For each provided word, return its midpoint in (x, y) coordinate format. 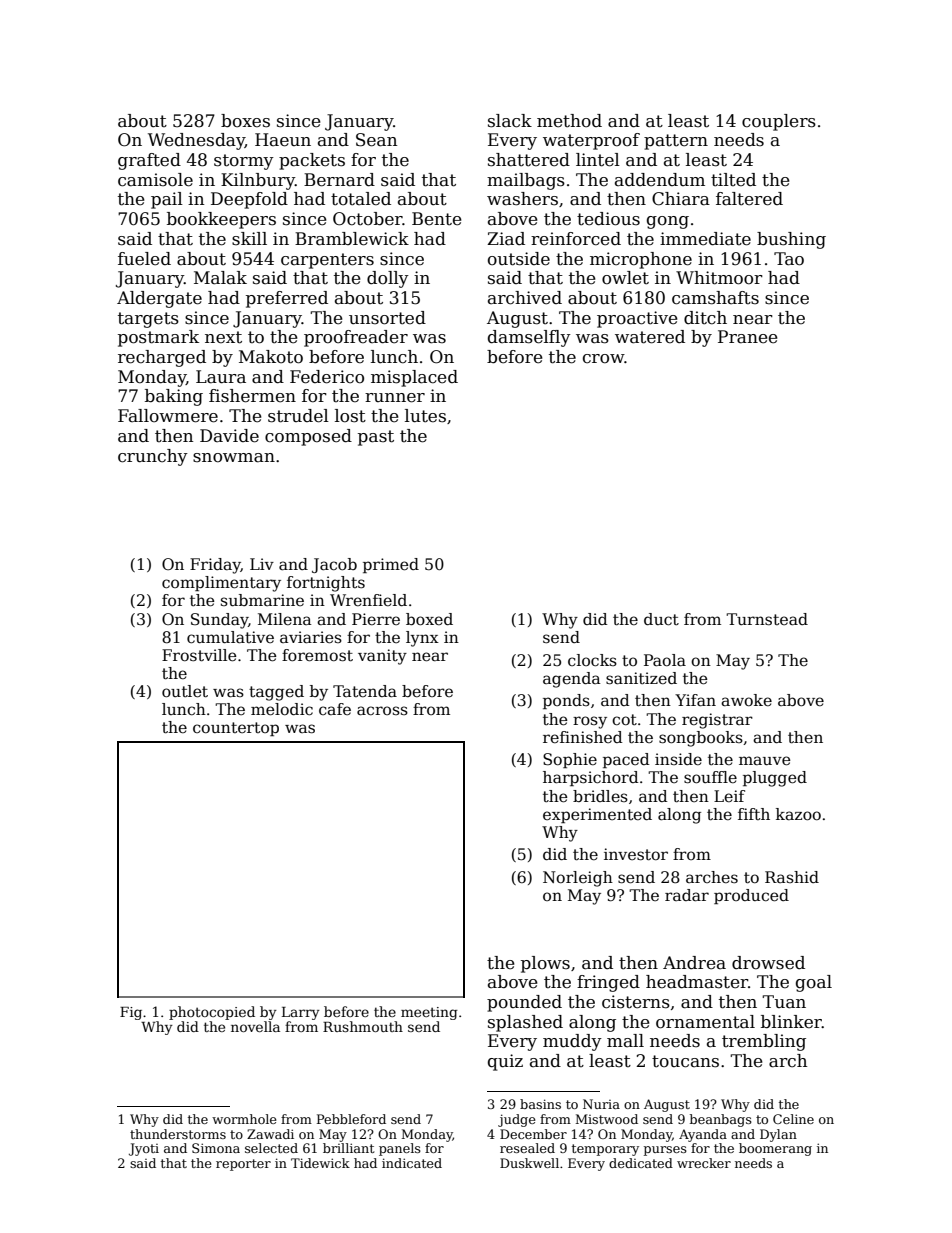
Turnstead (767, 619)
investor (636, 854)
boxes (245, 121)
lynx (422, 639)
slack (510, 121)
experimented (597, 815)
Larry (301, 1013)
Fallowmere (168, 416)
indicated (412, 1163)
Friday (215, 566)
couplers (779, 122)
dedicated (641, 1163)
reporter (243, 1165)
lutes (425, 416)
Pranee (748, 337)
